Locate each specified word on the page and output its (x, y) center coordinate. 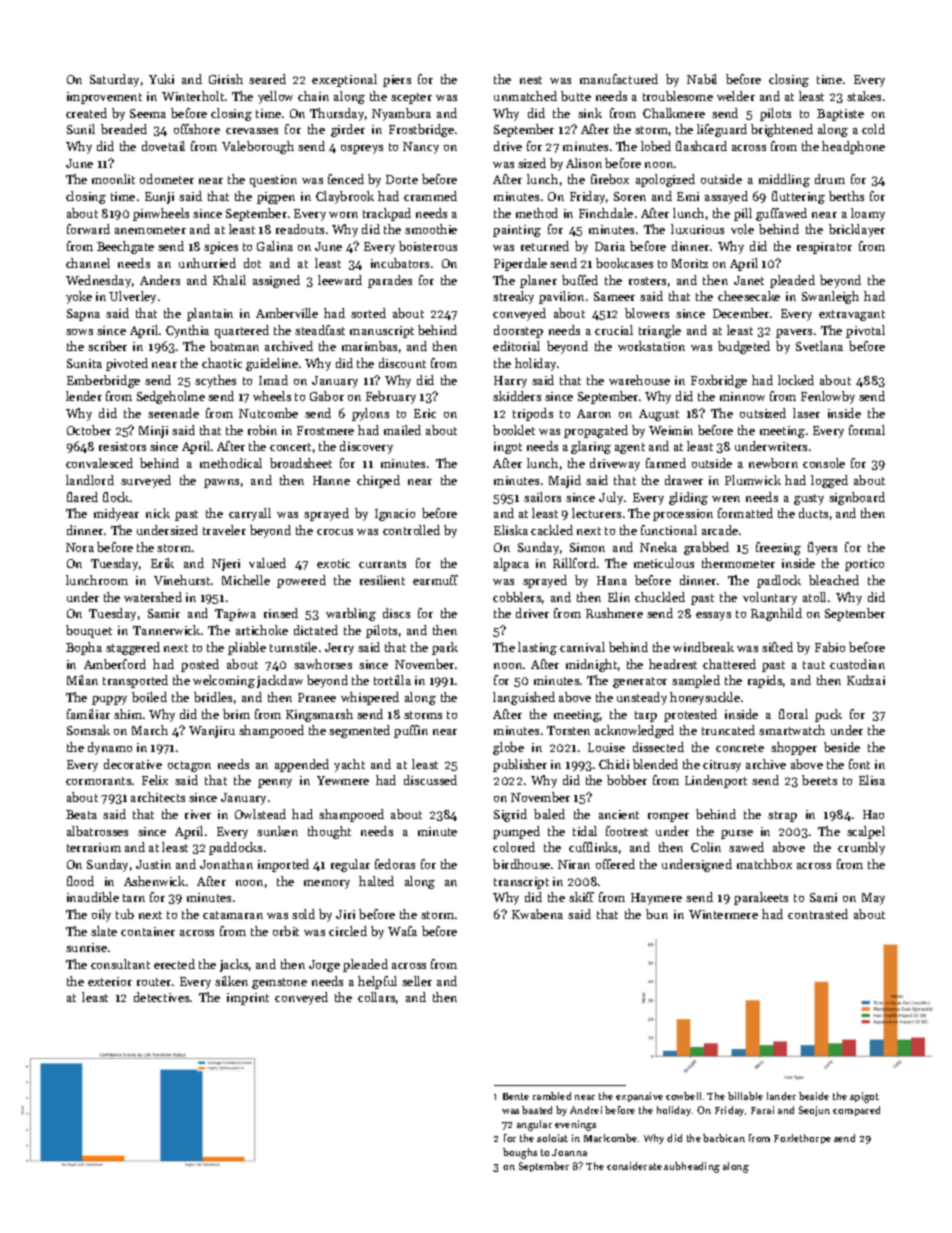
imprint (248, 999)
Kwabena (537, 914)
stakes (864, 96)
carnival (582, 647)
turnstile (293, 647)
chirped (378, 481)
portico (864, 565)
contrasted (818, 914)
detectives (161, 997)
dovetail (163, 146)
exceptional (344, 80)
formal (867, 430)
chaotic (222, 363)
